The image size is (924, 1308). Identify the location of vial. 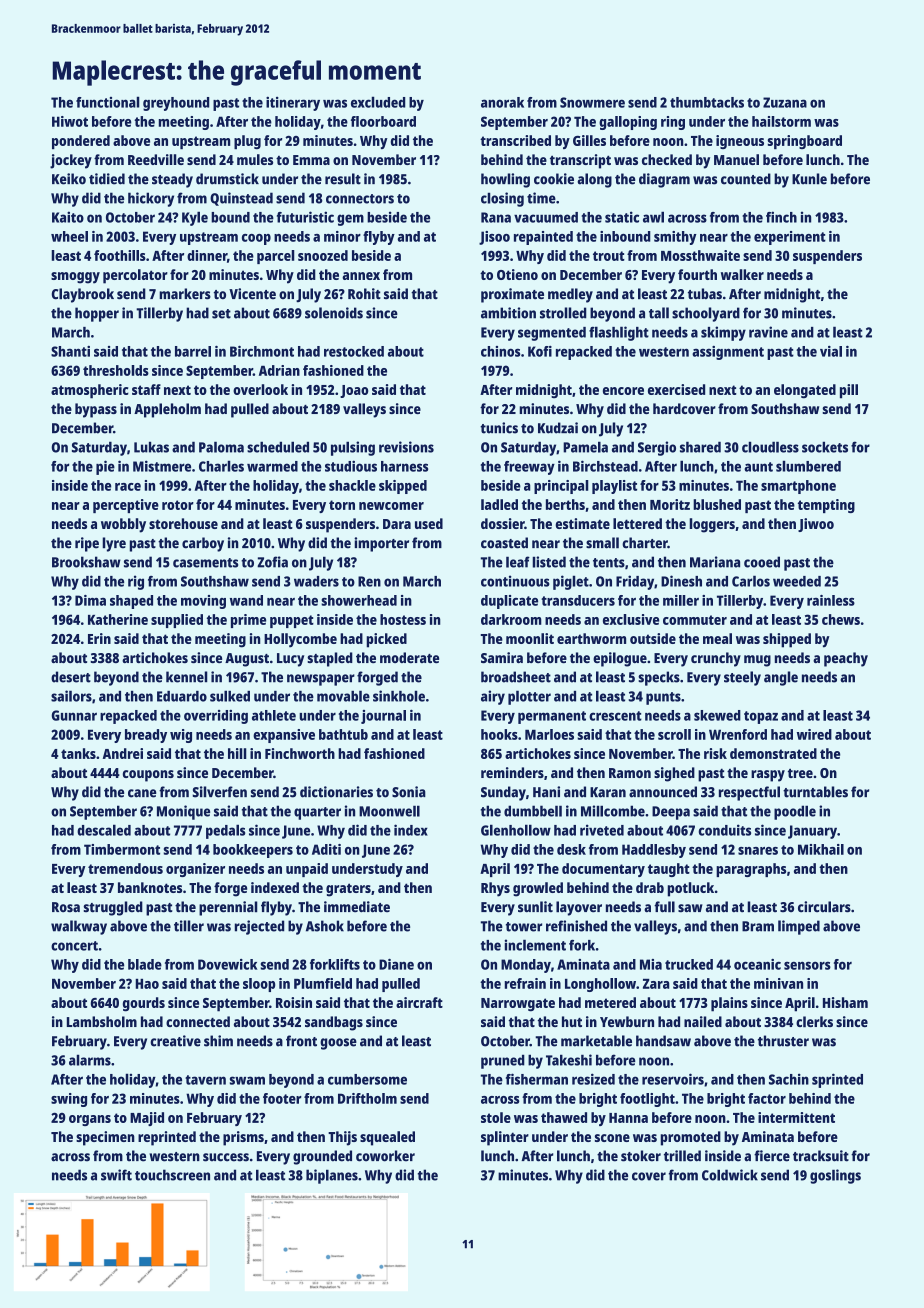
(831, 351).
